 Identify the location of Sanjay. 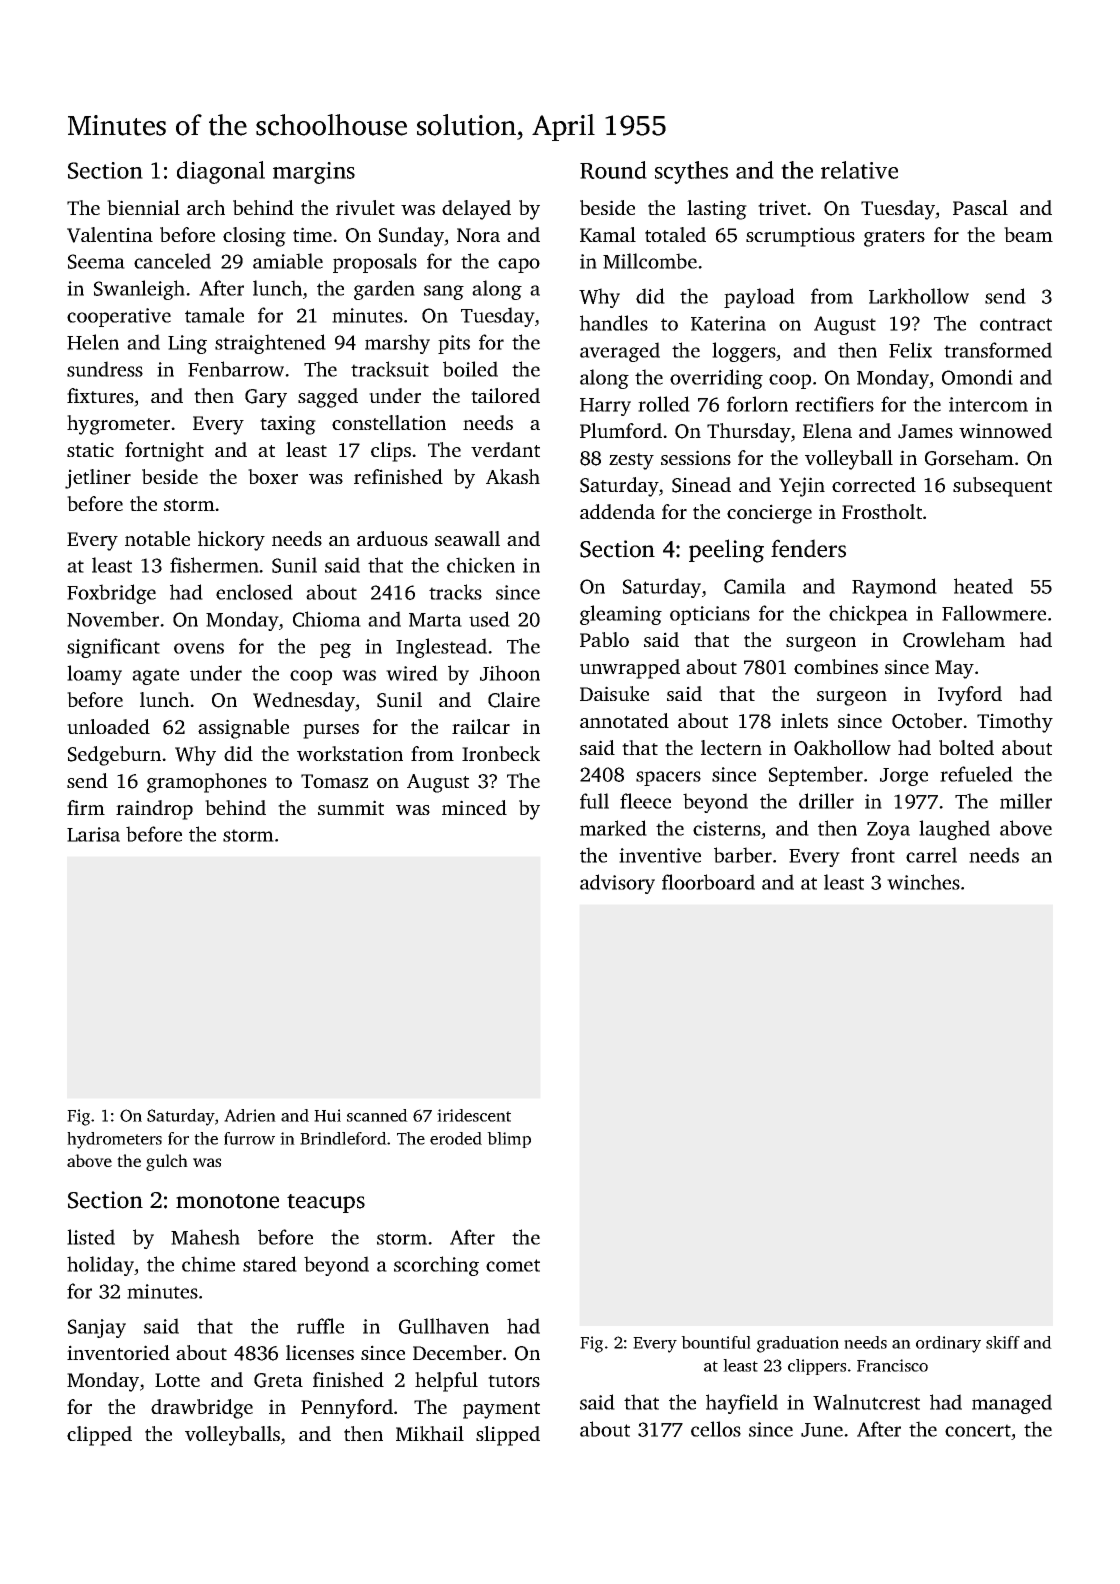
(97, 1328).
